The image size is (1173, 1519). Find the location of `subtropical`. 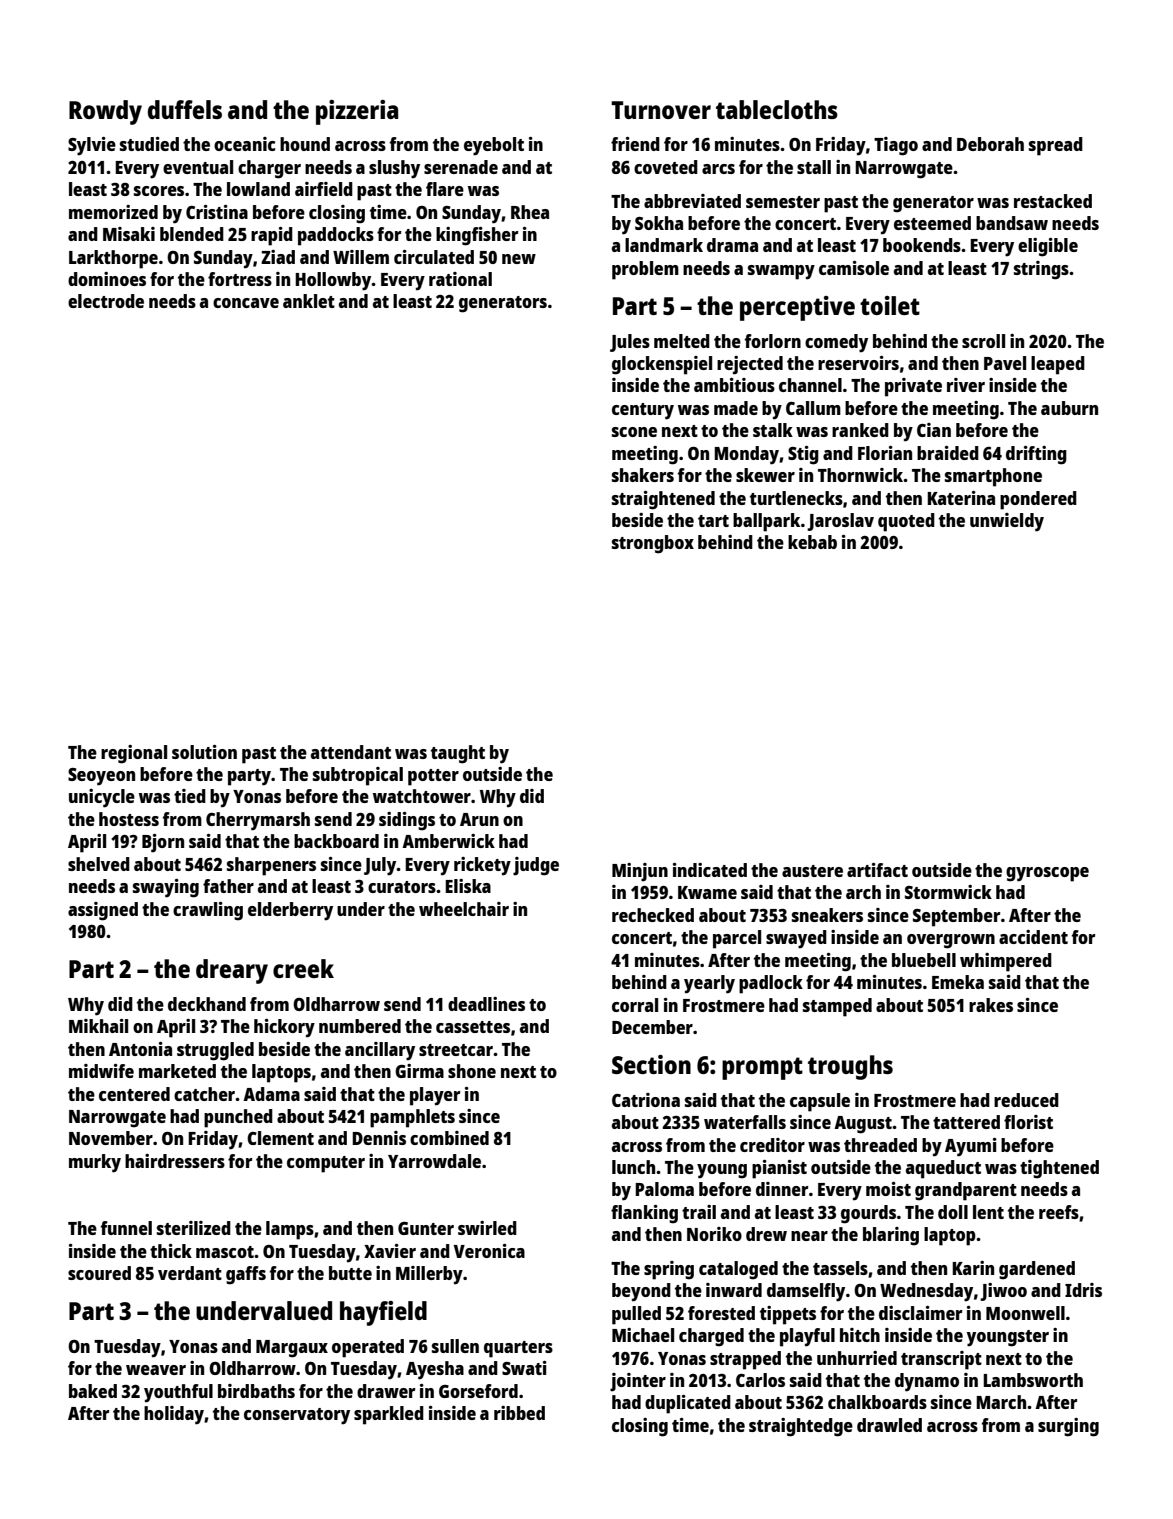

subtropical is located at coordinates (358, 776).
